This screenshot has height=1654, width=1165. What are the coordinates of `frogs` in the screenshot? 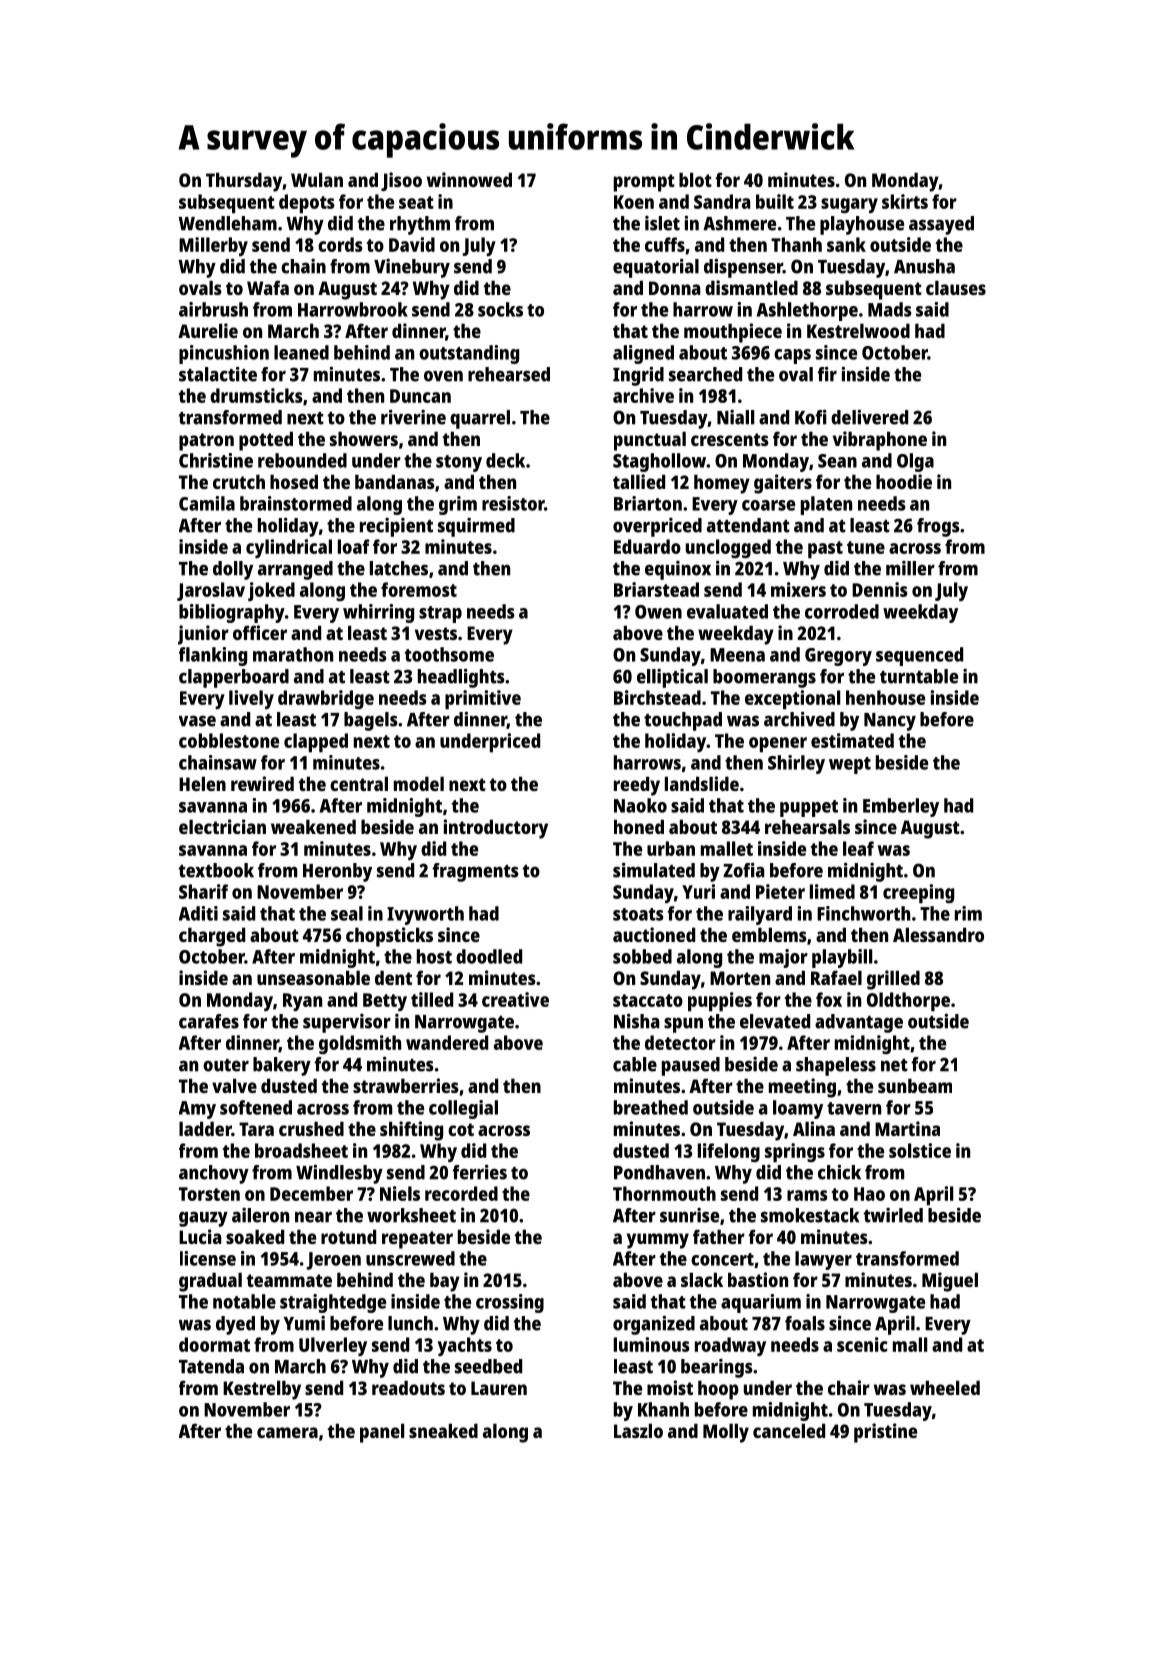 It's located at (938, 527).
